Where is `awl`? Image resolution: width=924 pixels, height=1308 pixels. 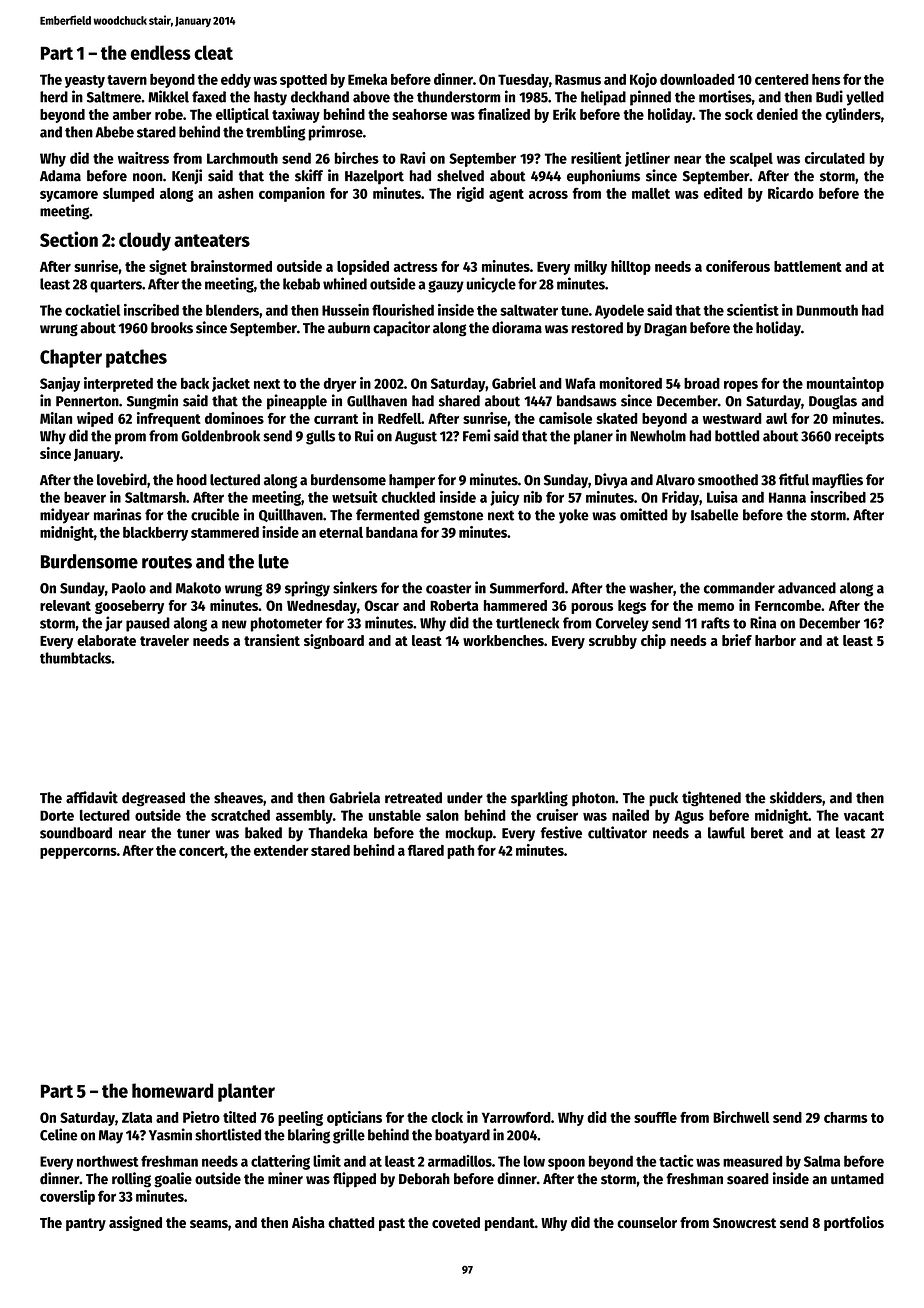
awl is located at coordinates (776, 418).
